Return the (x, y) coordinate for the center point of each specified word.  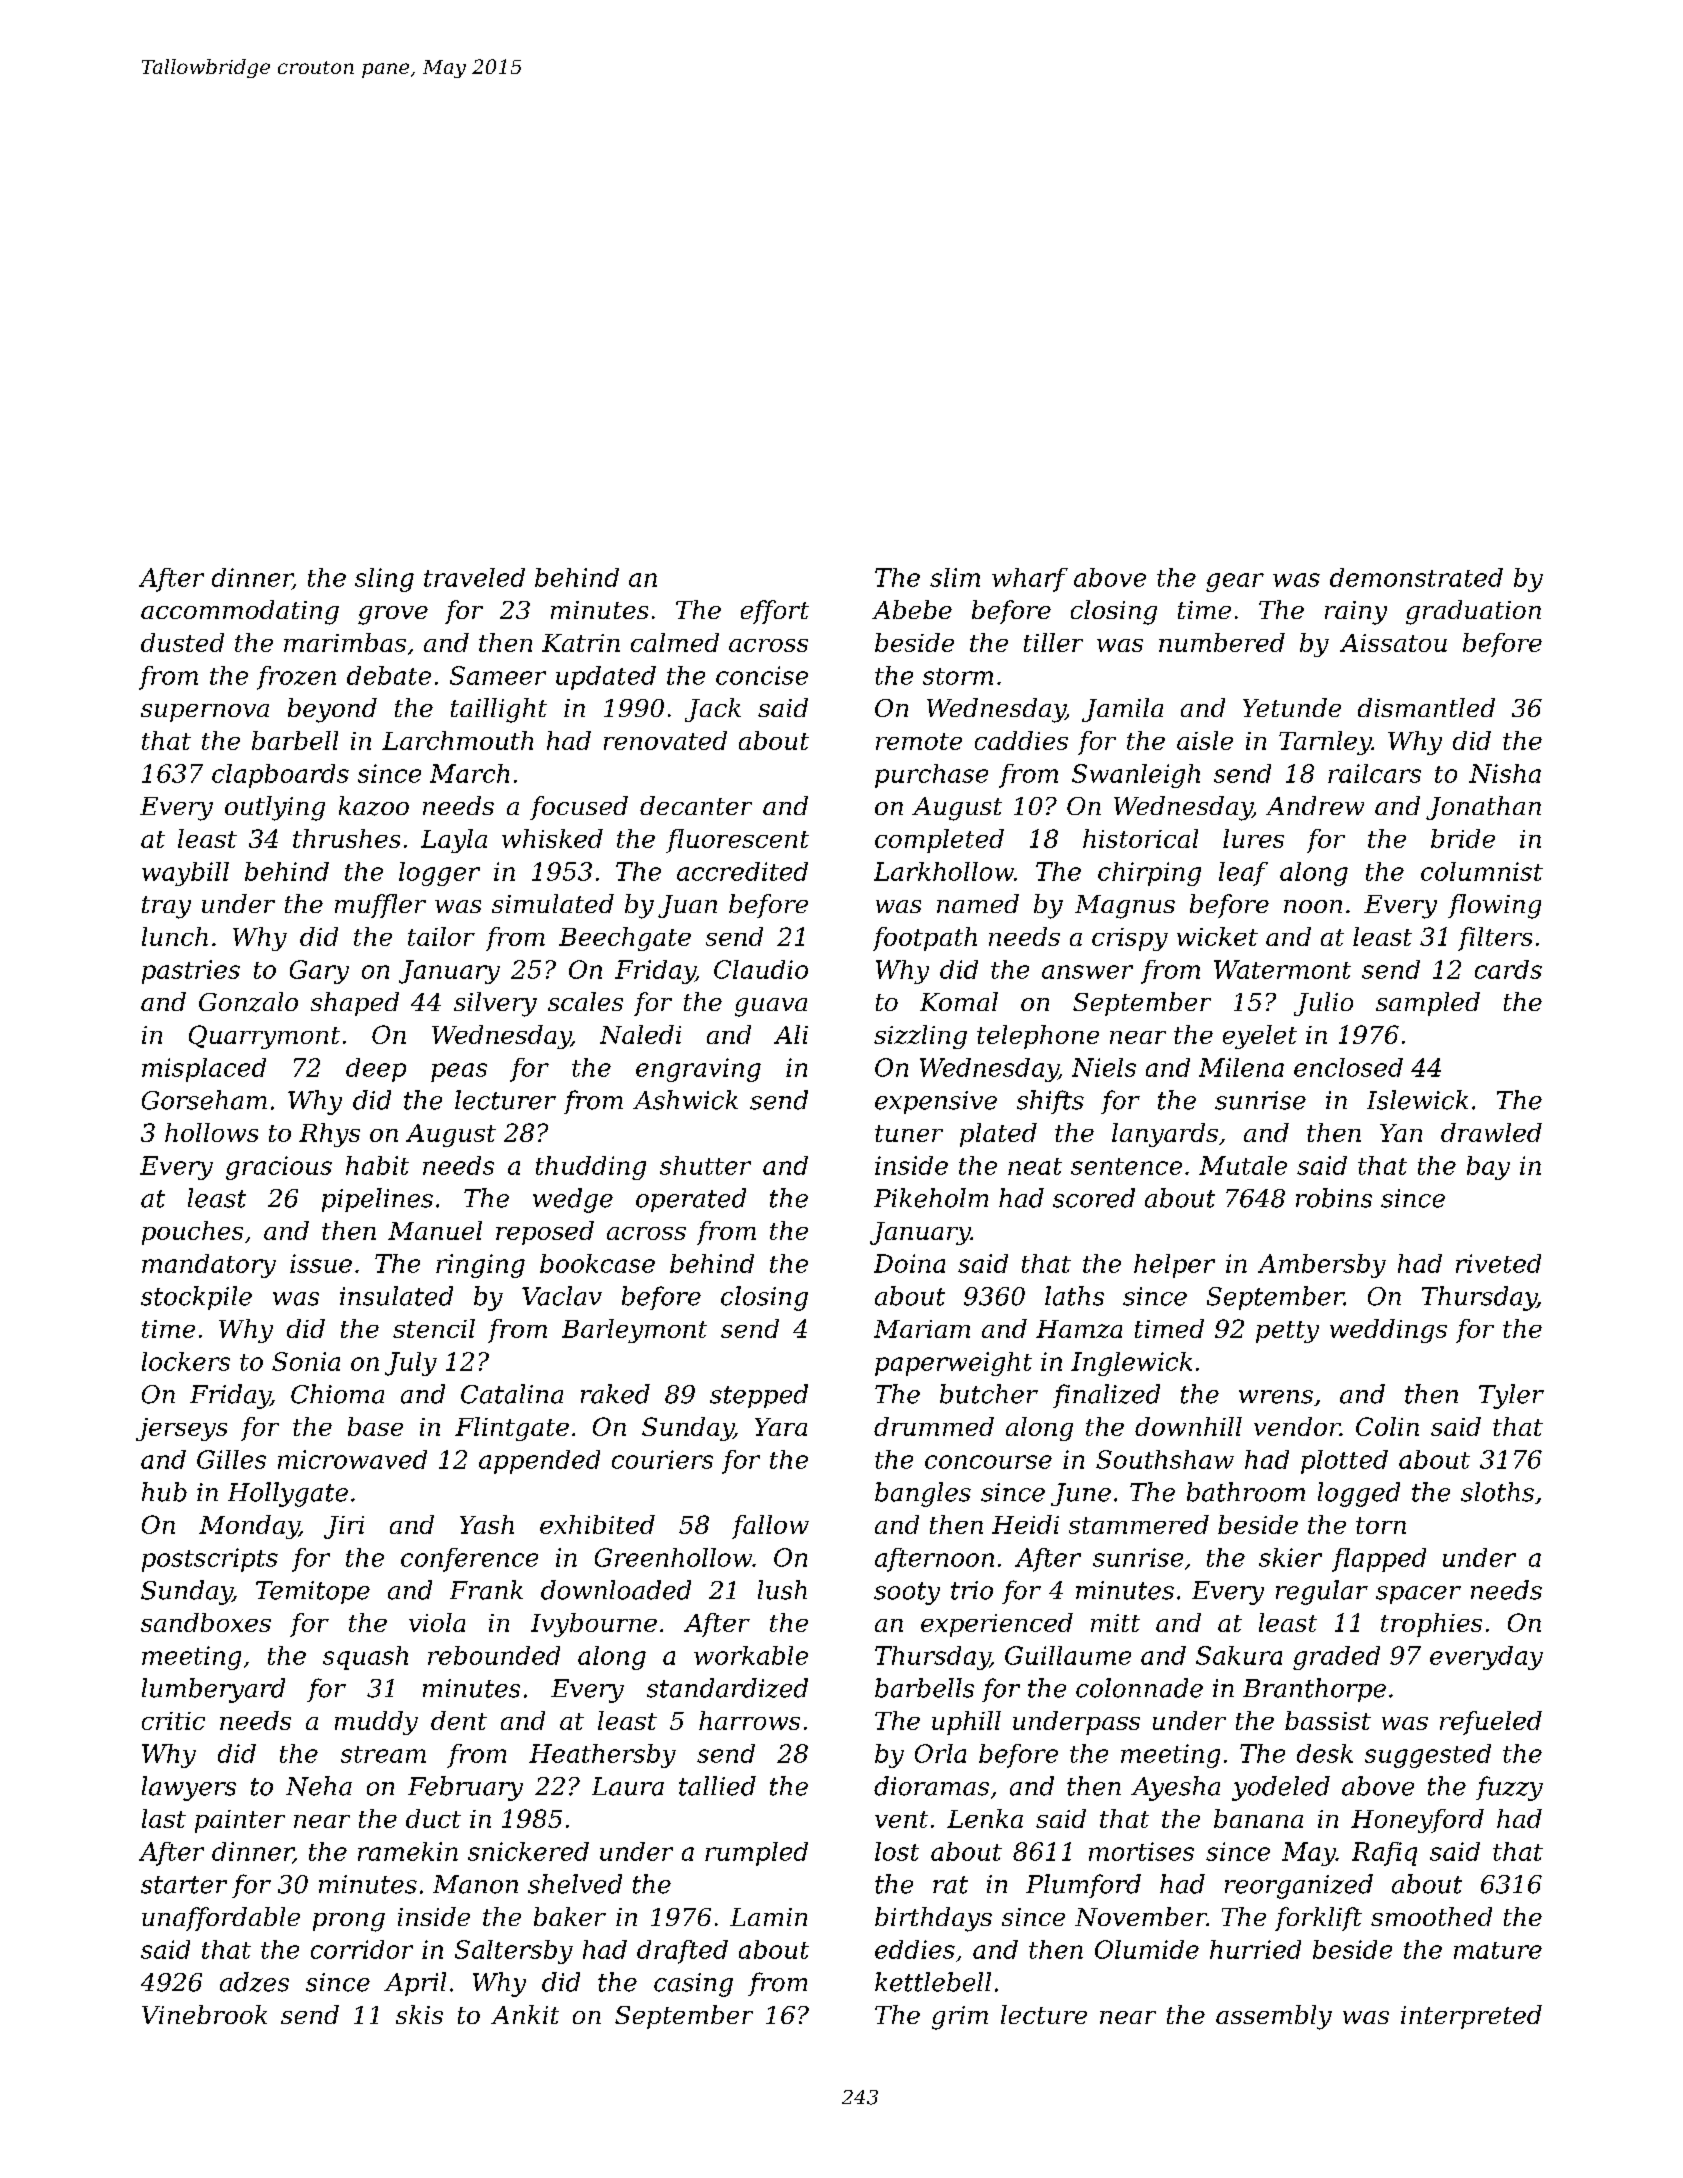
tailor (441, 936)
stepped (759, 1396)
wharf (1030, 580)
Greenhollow (673, 1557)
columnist (1482, 871)
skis (419, 2014)
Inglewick (1131, 1364)
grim (960, 2018)
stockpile (196, 1298)
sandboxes (206, 1622)
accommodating (240, 612)
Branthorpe (1314, 1690)
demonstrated (1416, 577)
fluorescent (737, 841)
